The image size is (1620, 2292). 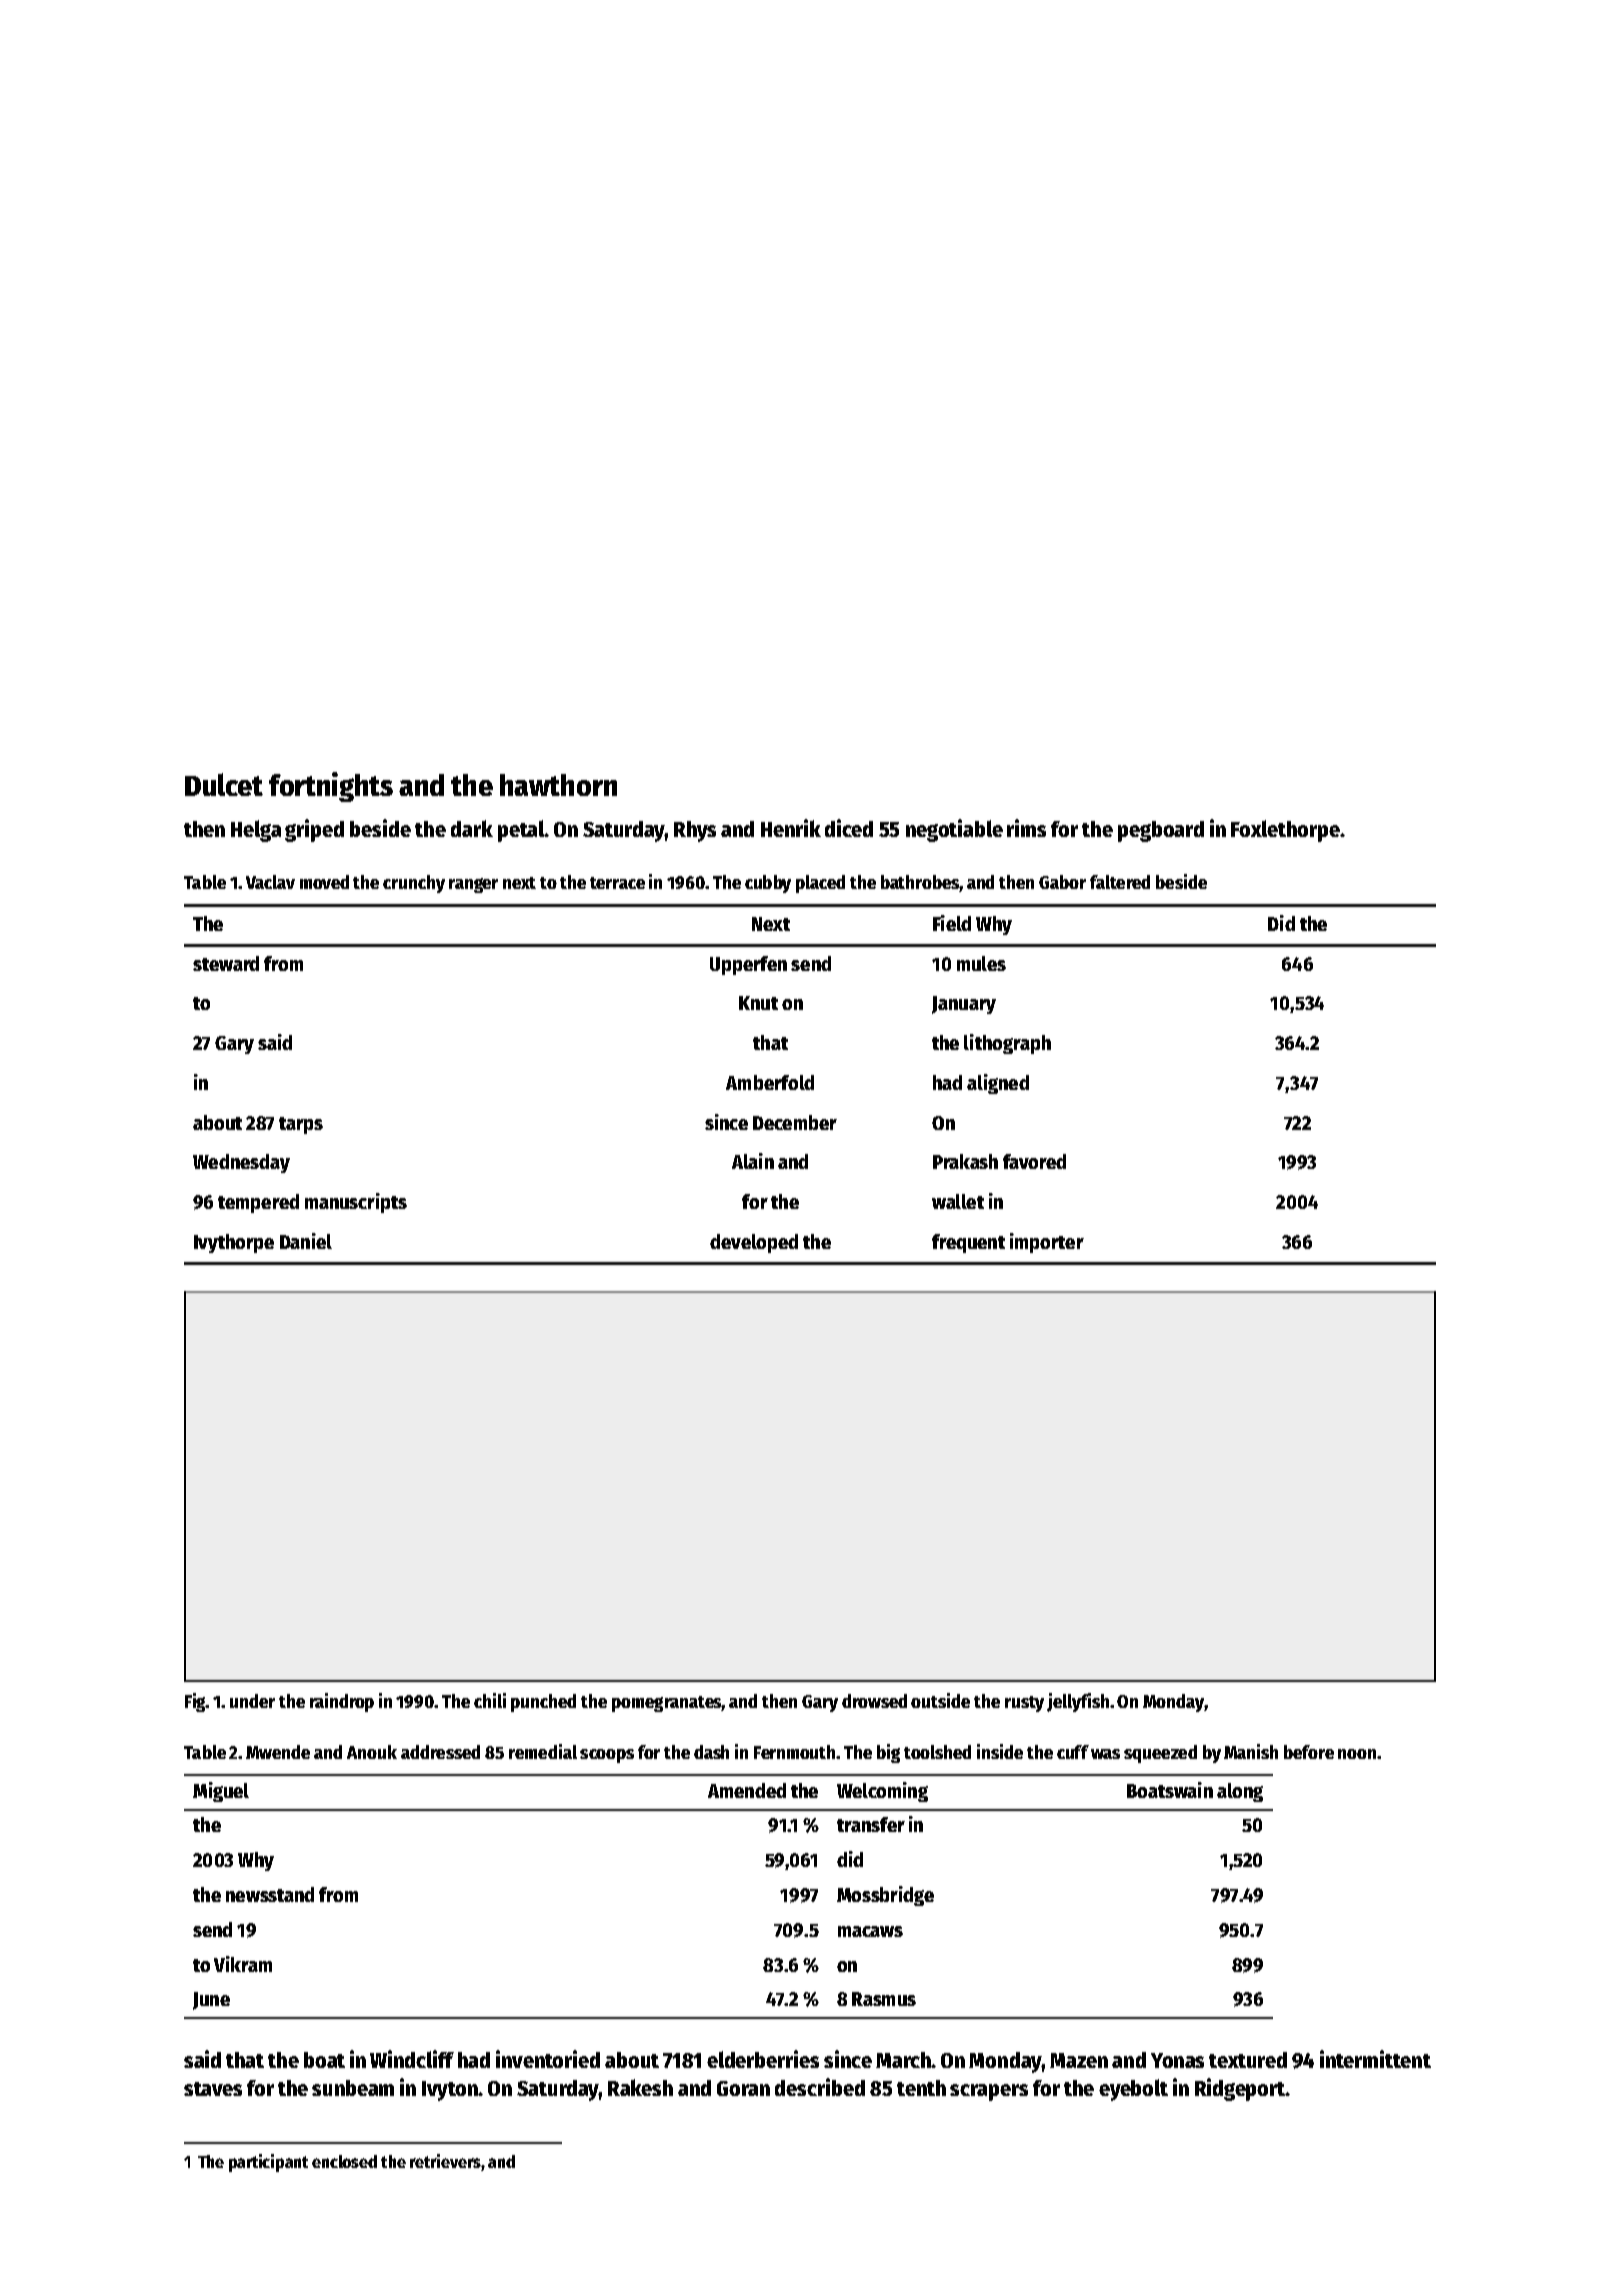 I want to click on lithograph, so click(x=1007, y=1044).
